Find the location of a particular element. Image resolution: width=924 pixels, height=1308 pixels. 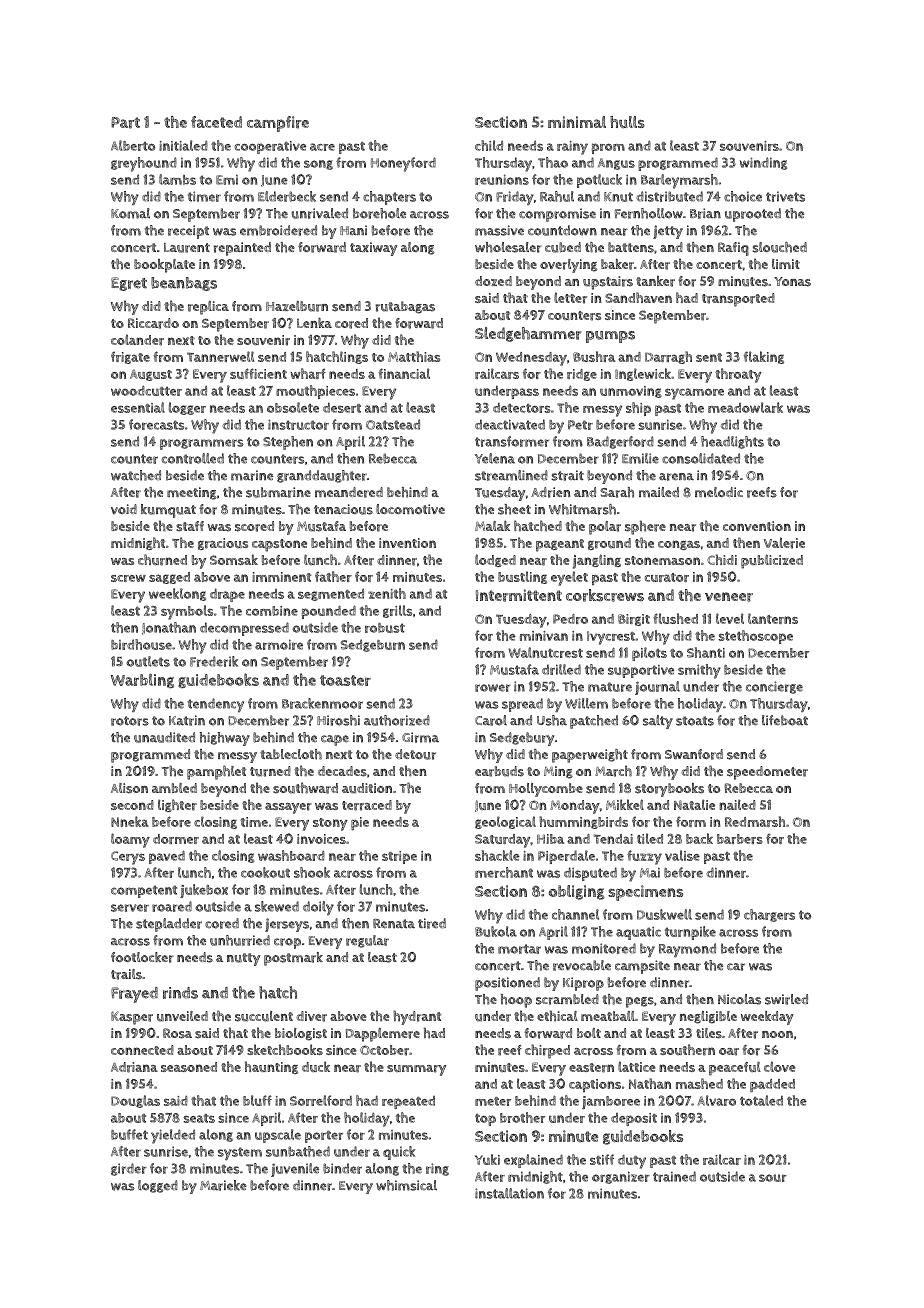

stepladder is located at coordinates (169, 925).
